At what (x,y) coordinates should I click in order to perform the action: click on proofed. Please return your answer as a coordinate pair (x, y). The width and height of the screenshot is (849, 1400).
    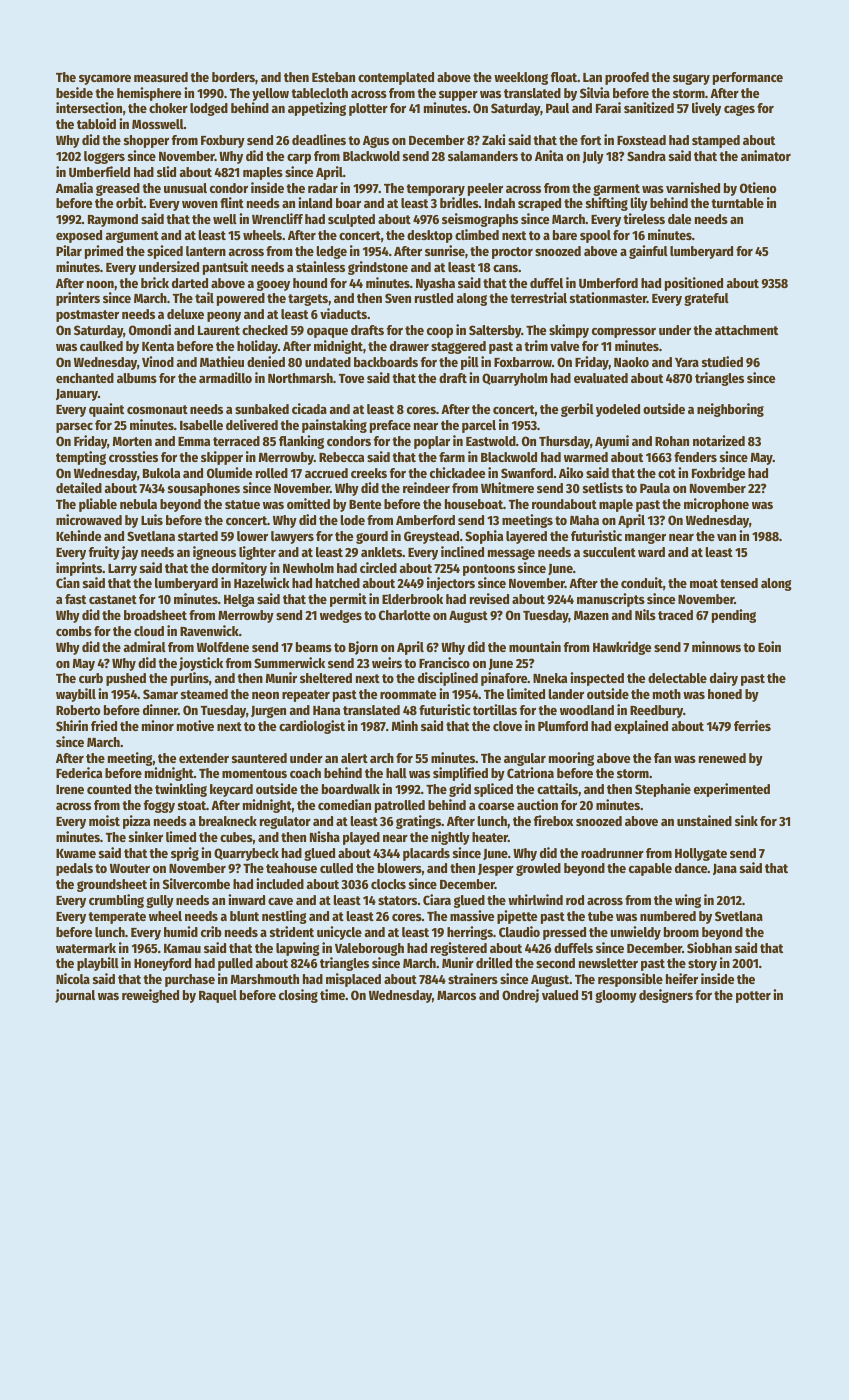
    Looking at the image, I should click on (627, 78).
